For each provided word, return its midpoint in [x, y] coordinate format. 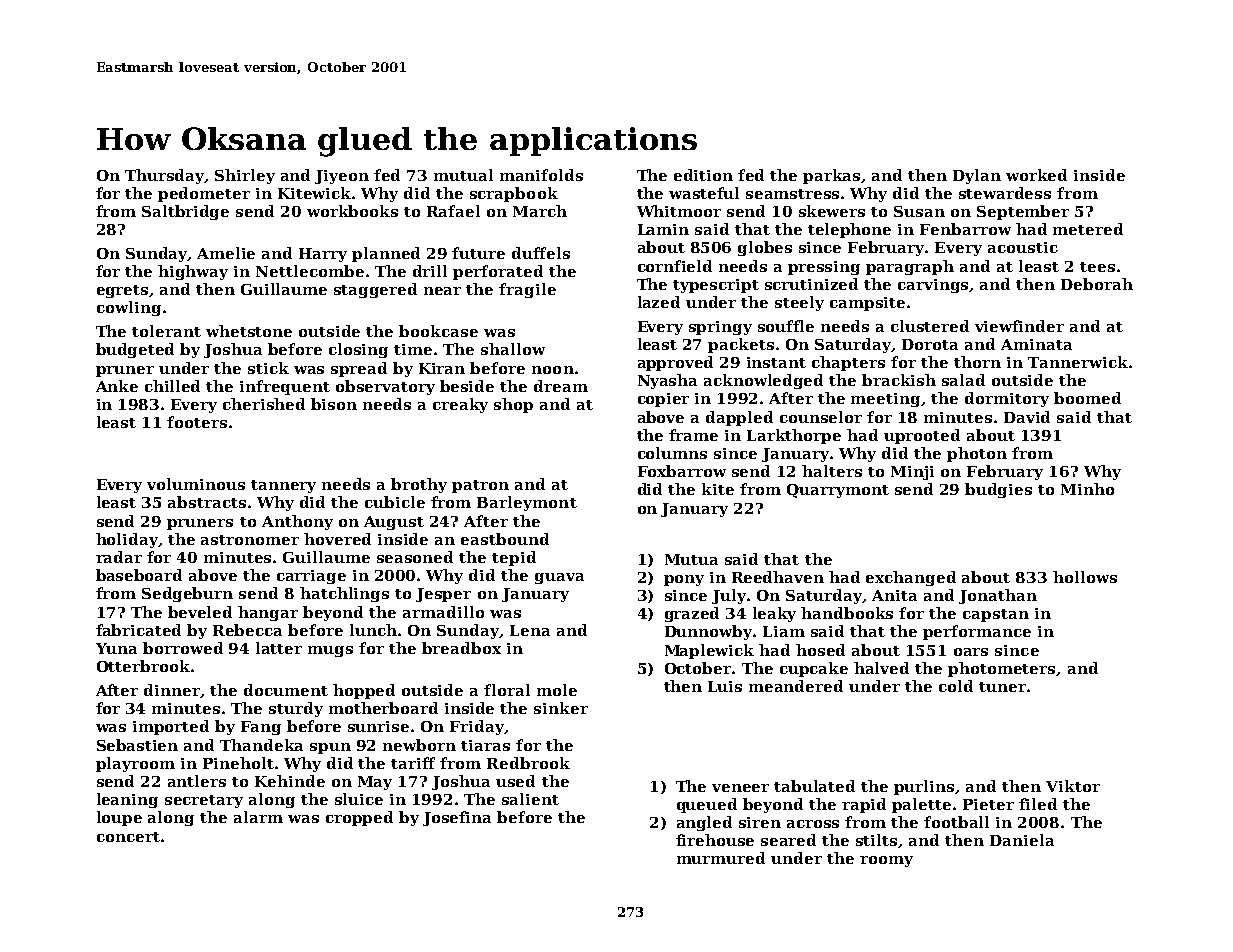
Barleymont [527, 503]
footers [197, 422]
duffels [541, 253]
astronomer [250, 540]
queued [707, 805]
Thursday [165, 176]
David [1027, 417]
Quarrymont [838, 491]
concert [128, 837]
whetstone [249, 331]
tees [1097, 267]
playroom [135, 764]
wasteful [704, 193]
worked [1036, 175]
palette [921, 805]
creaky [460, 405]
